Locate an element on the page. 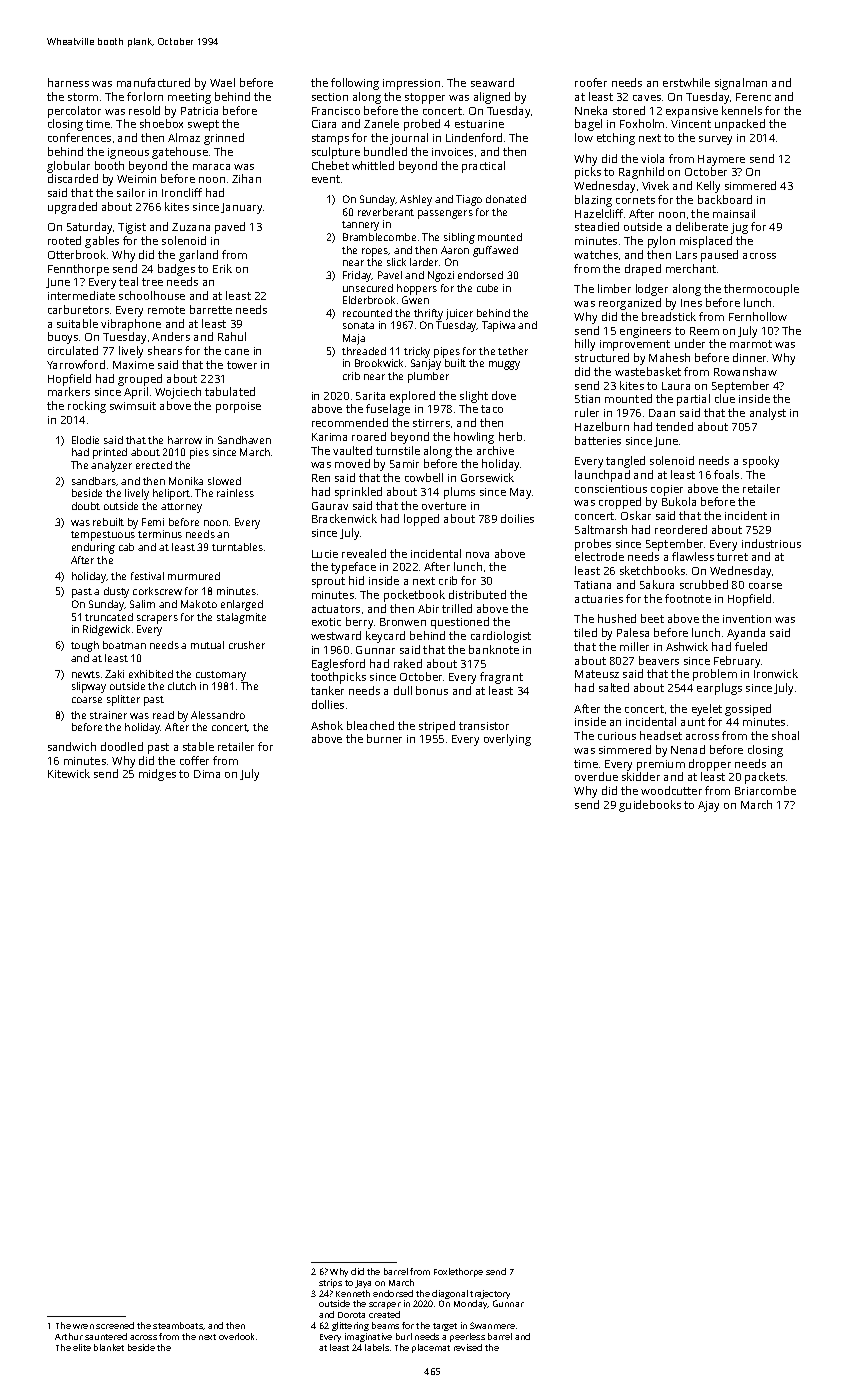 The height and width of the image is (1400, 849). mutual is located at coordinates (207, 645).
